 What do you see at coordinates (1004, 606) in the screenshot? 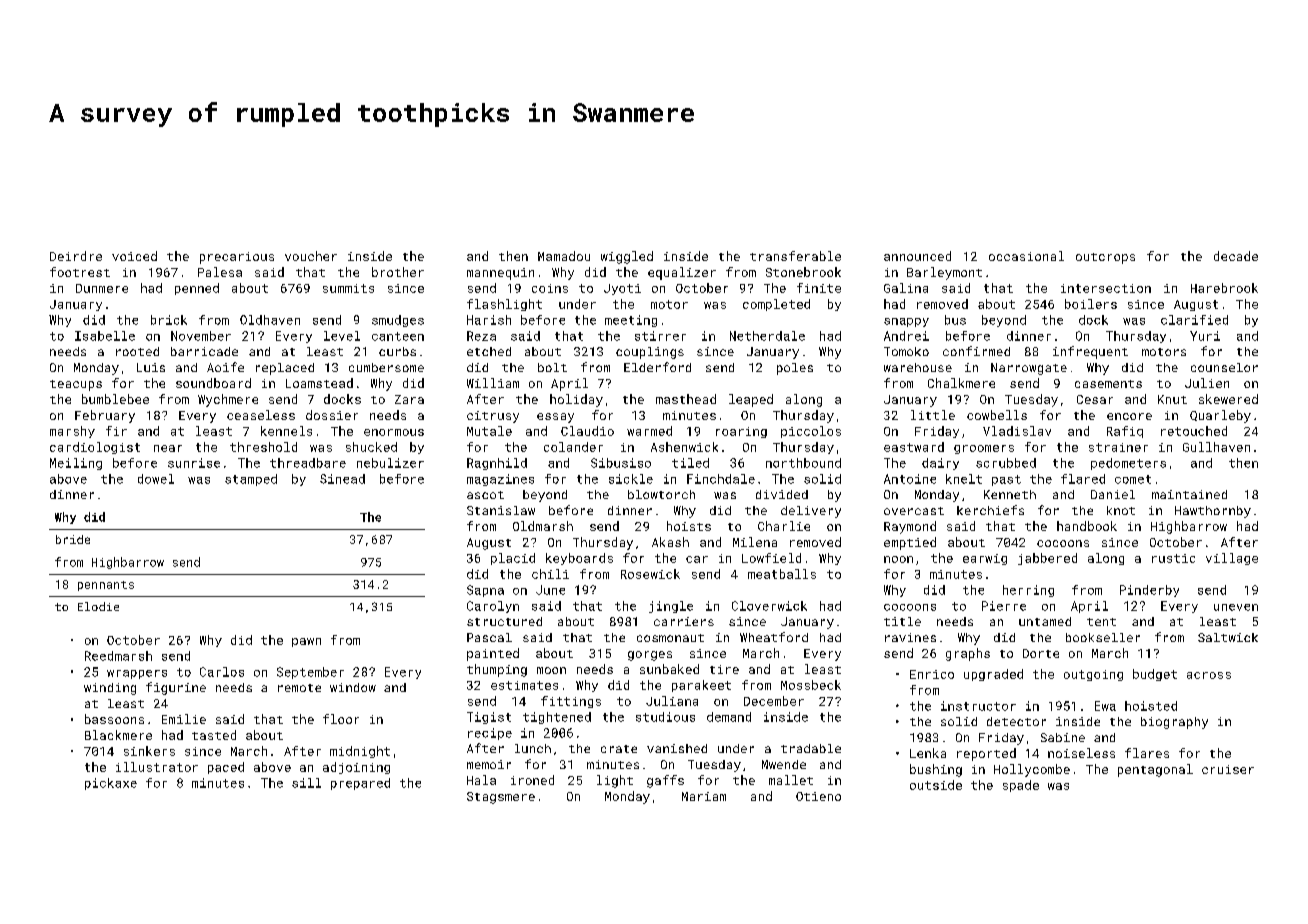
I see `Pierre` at bounding box center [1004, 606].
